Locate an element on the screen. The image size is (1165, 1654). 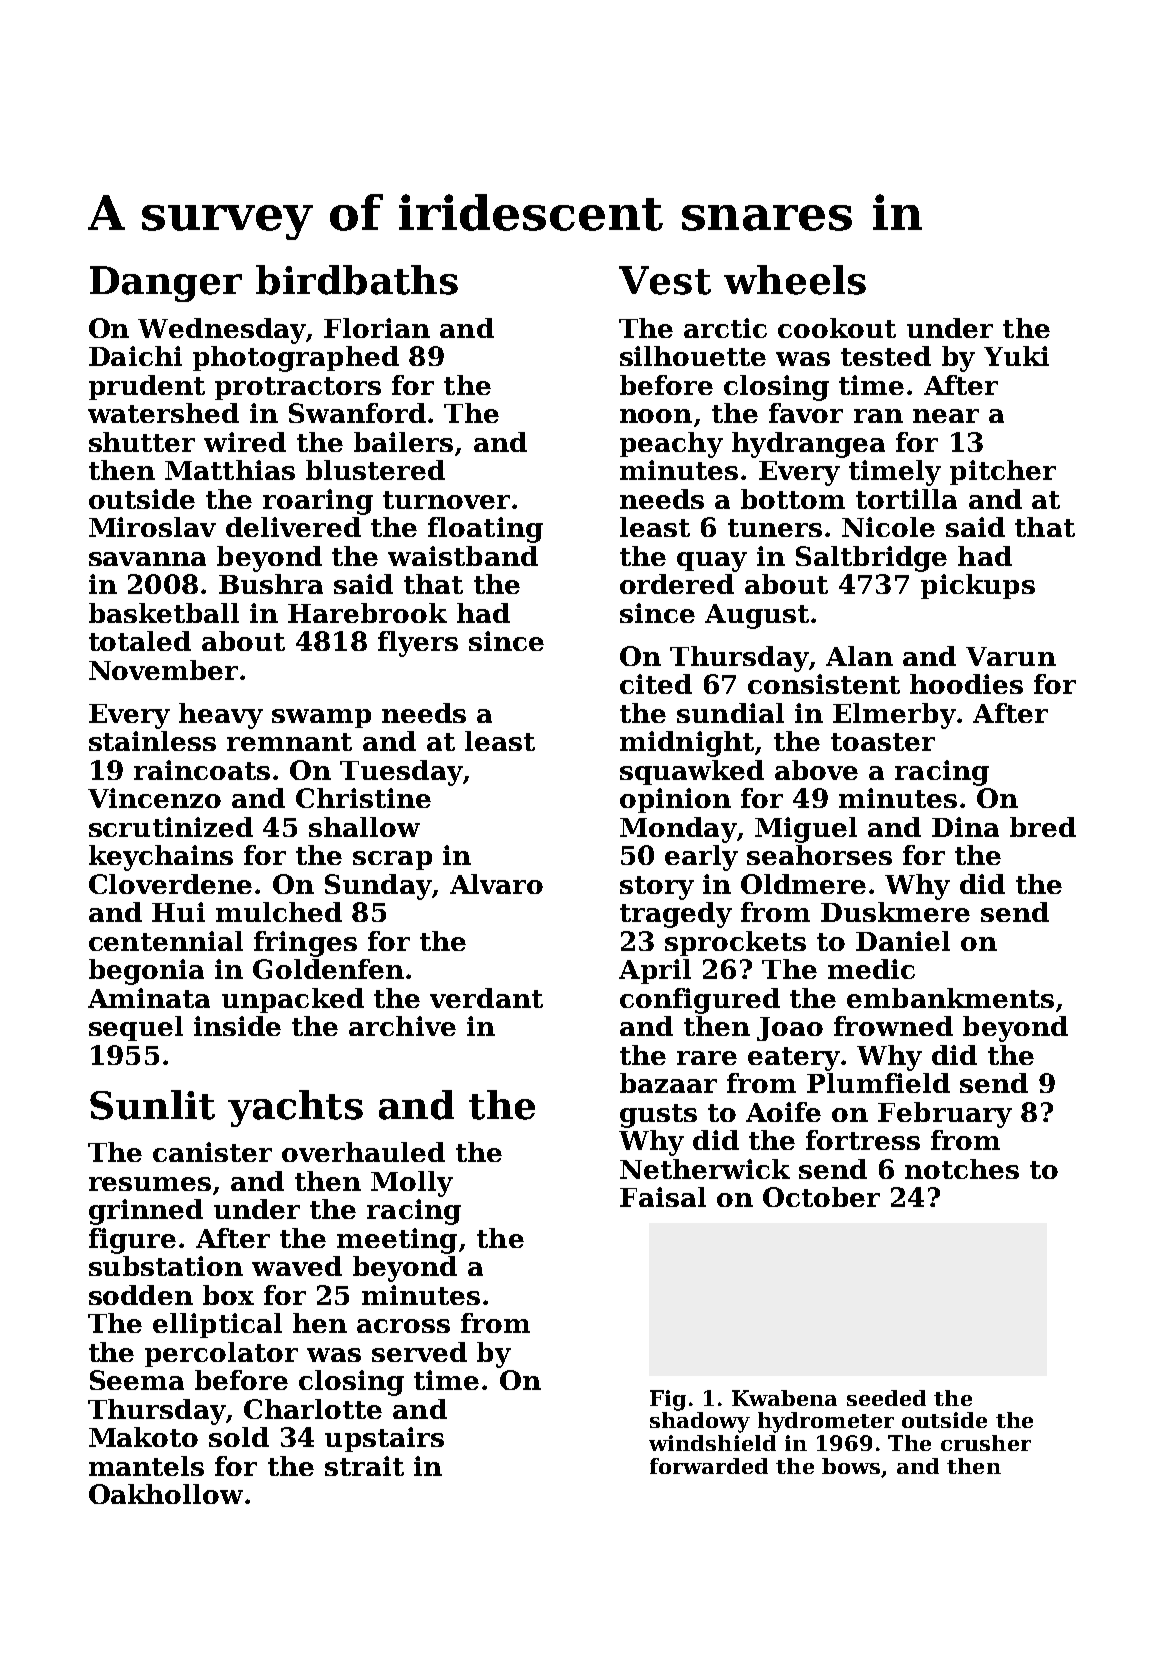
pickups is located at coordinates (978, 586).
